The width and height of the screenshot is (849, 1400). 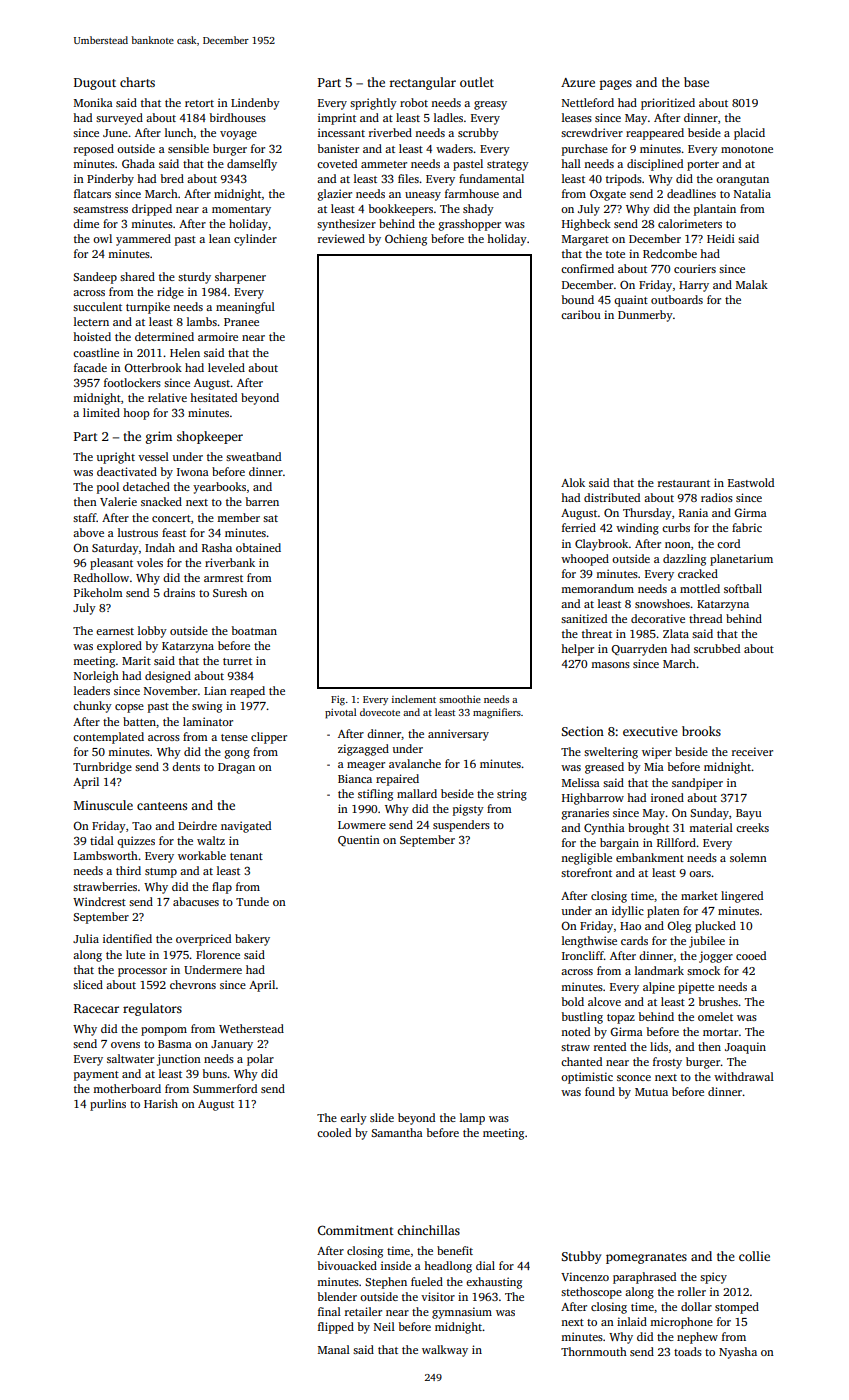 I want to click on Joaquin, so click(x=745, y=1048).
